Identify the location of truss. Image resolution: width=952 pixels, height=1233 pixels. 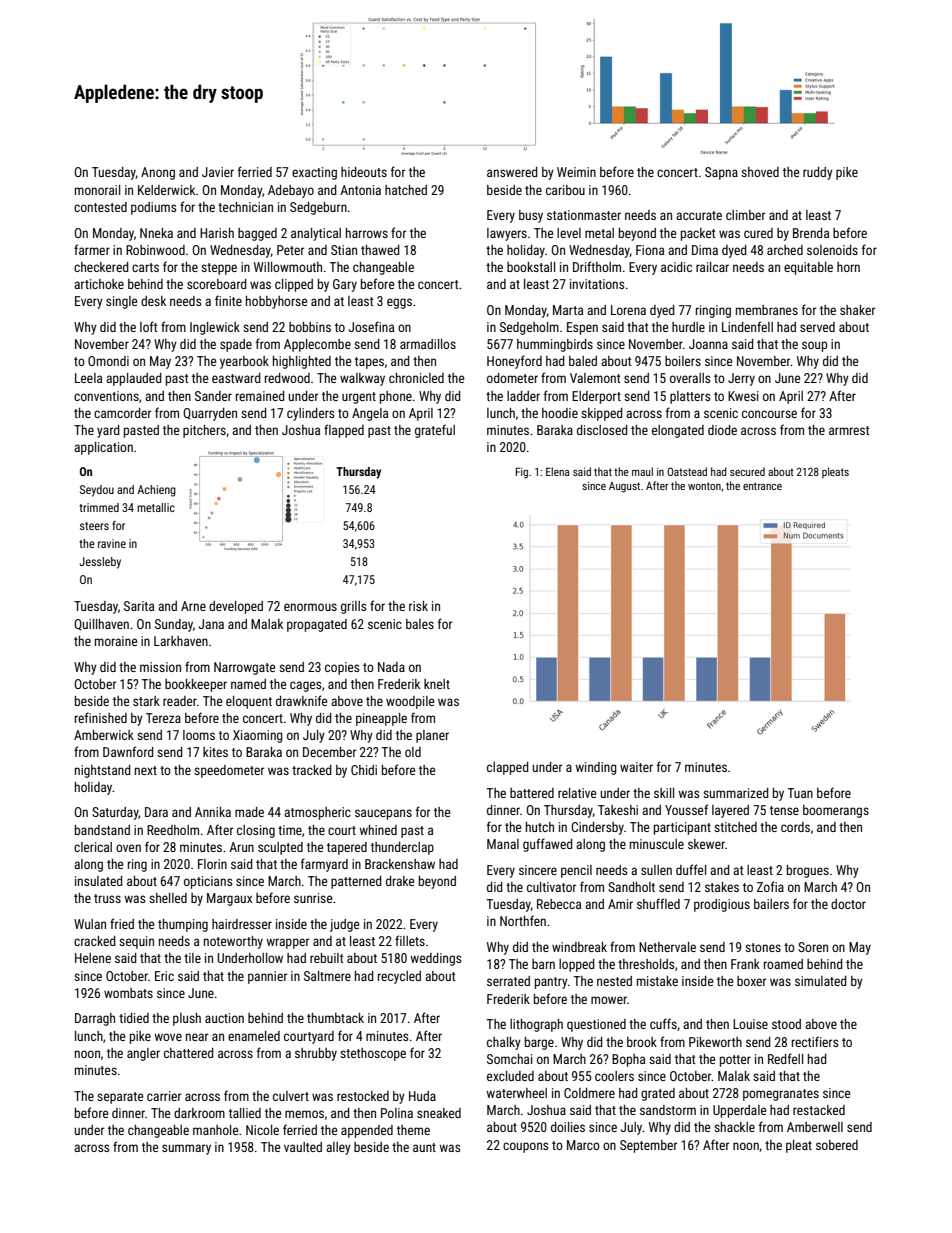
(107, 898).
